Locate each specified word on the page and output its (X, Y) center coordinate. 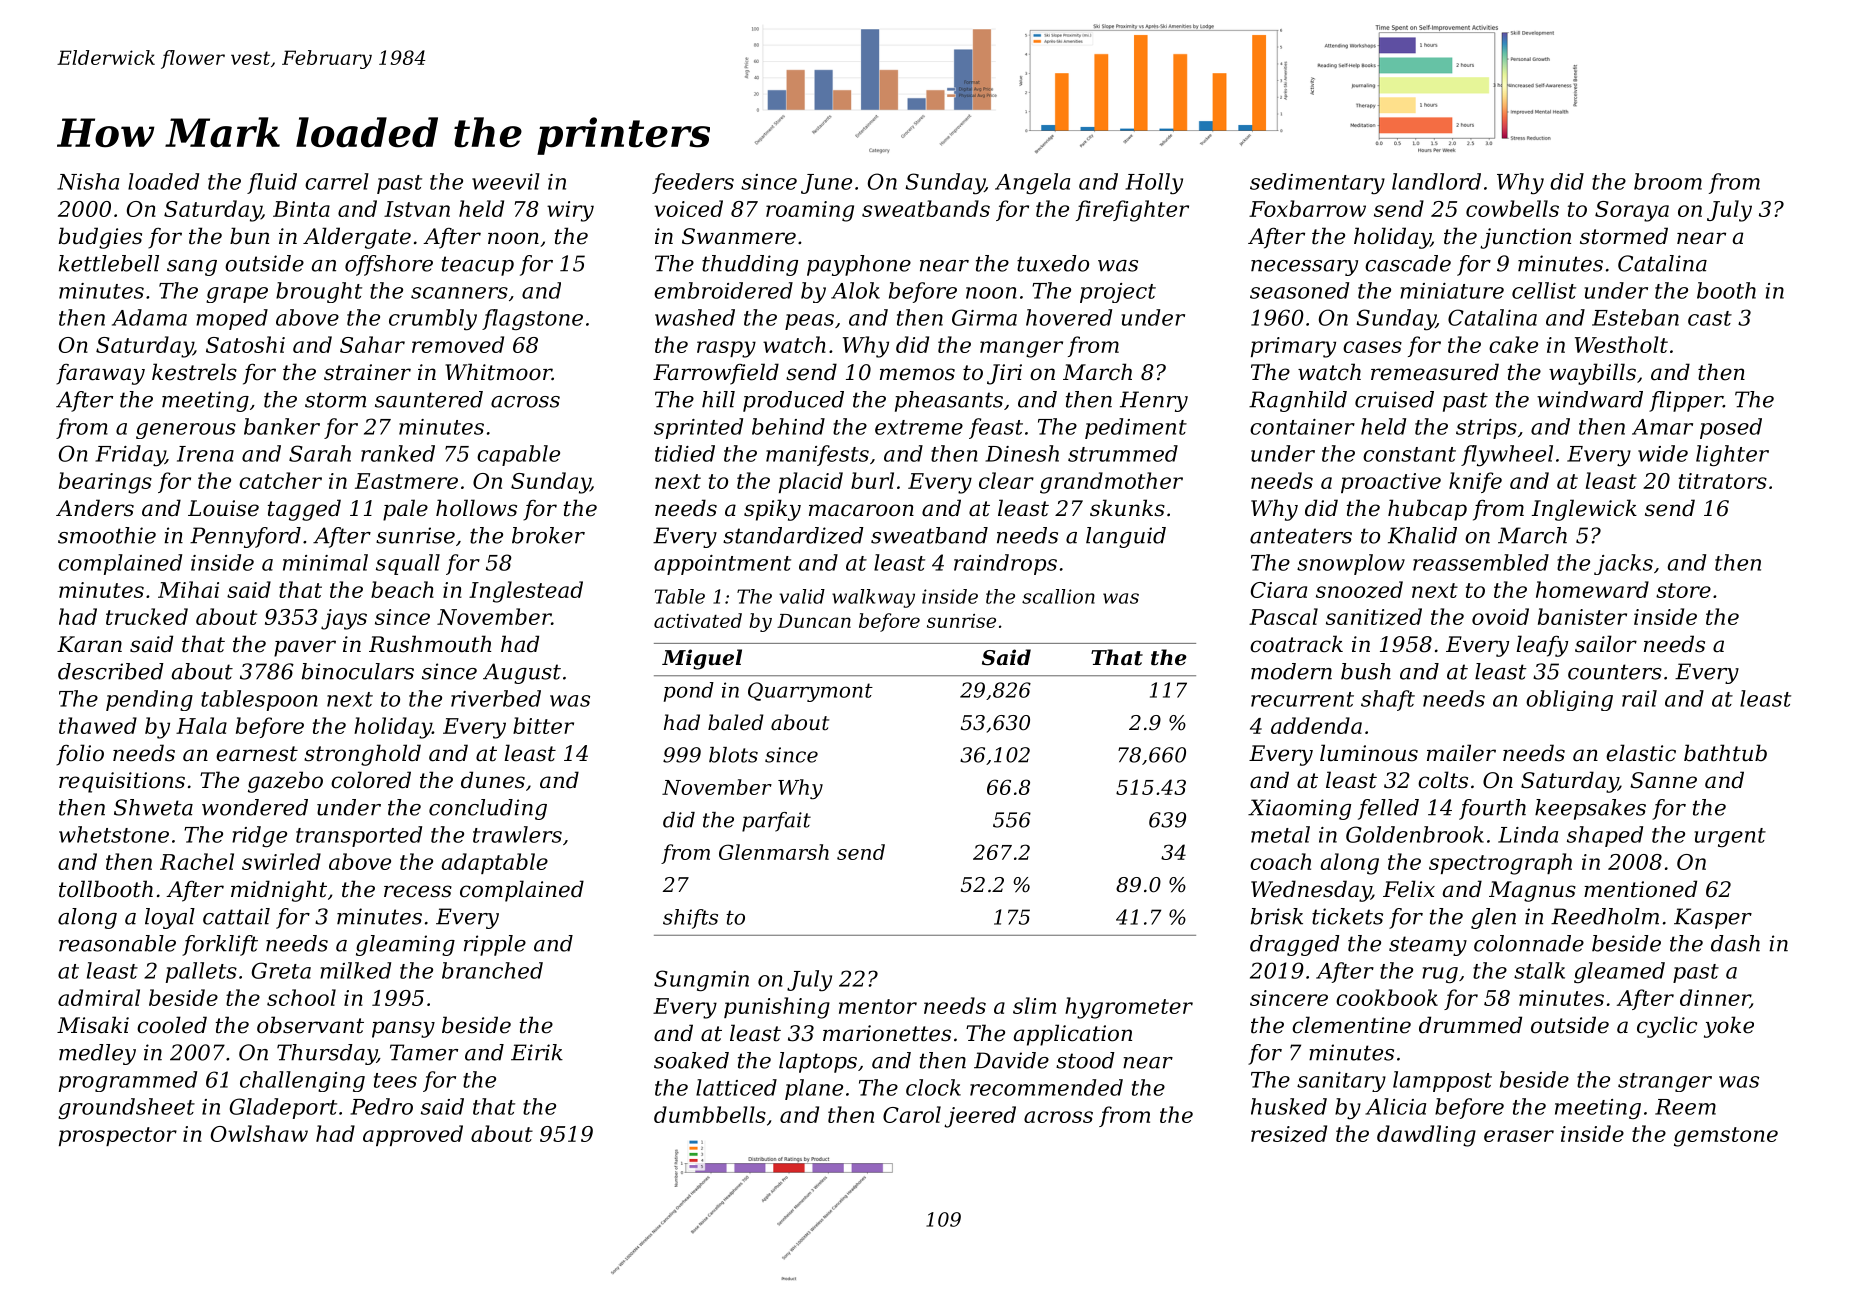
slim (1034, 1005)
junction (1525, 238)
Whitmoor (498, 372)
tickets (1347, 916)
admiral (99, 997)
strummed (1123, 453)
